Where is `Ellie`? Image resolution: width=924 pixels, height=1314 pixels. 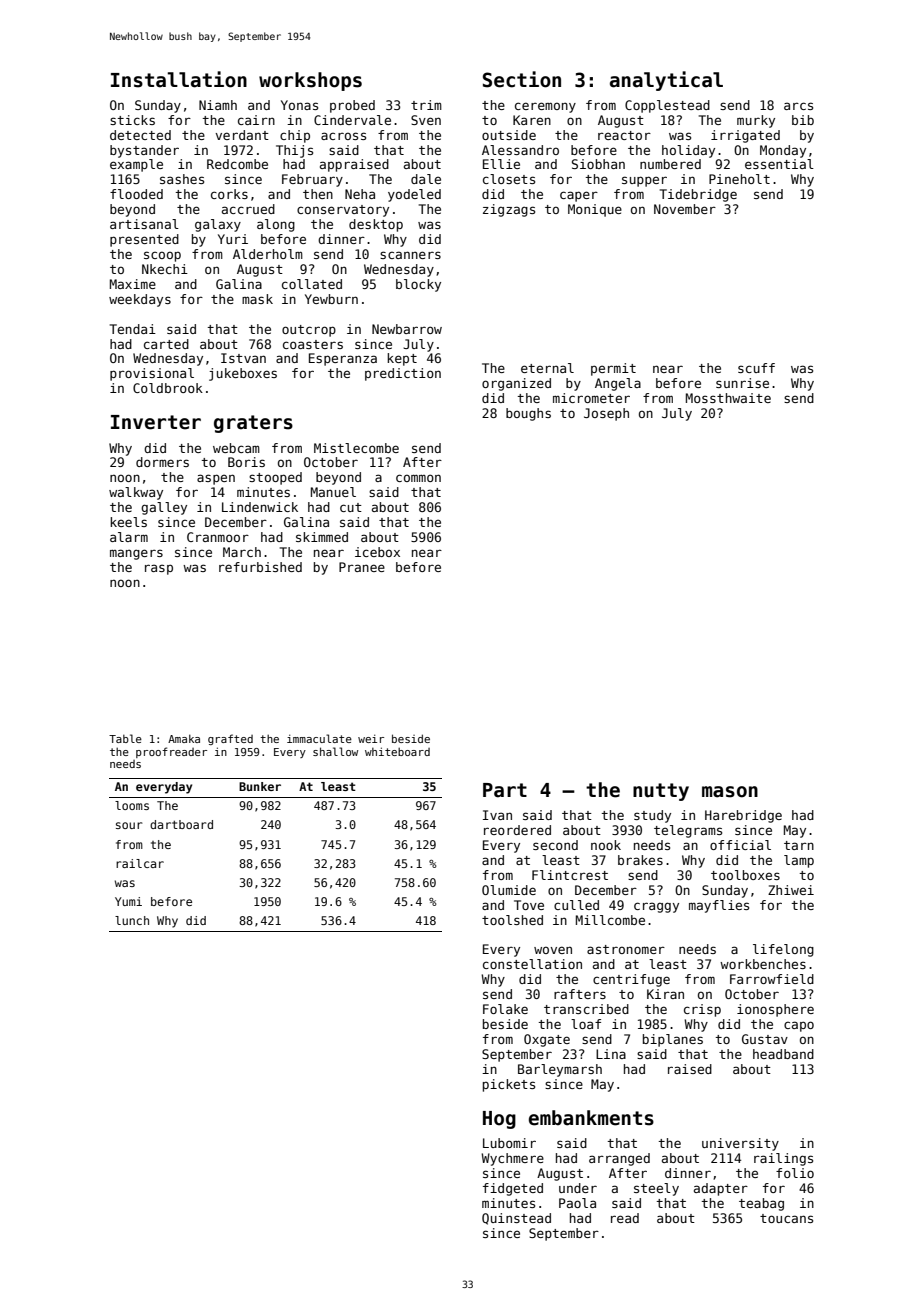 Ellie is located at coordinates (501, 164).
